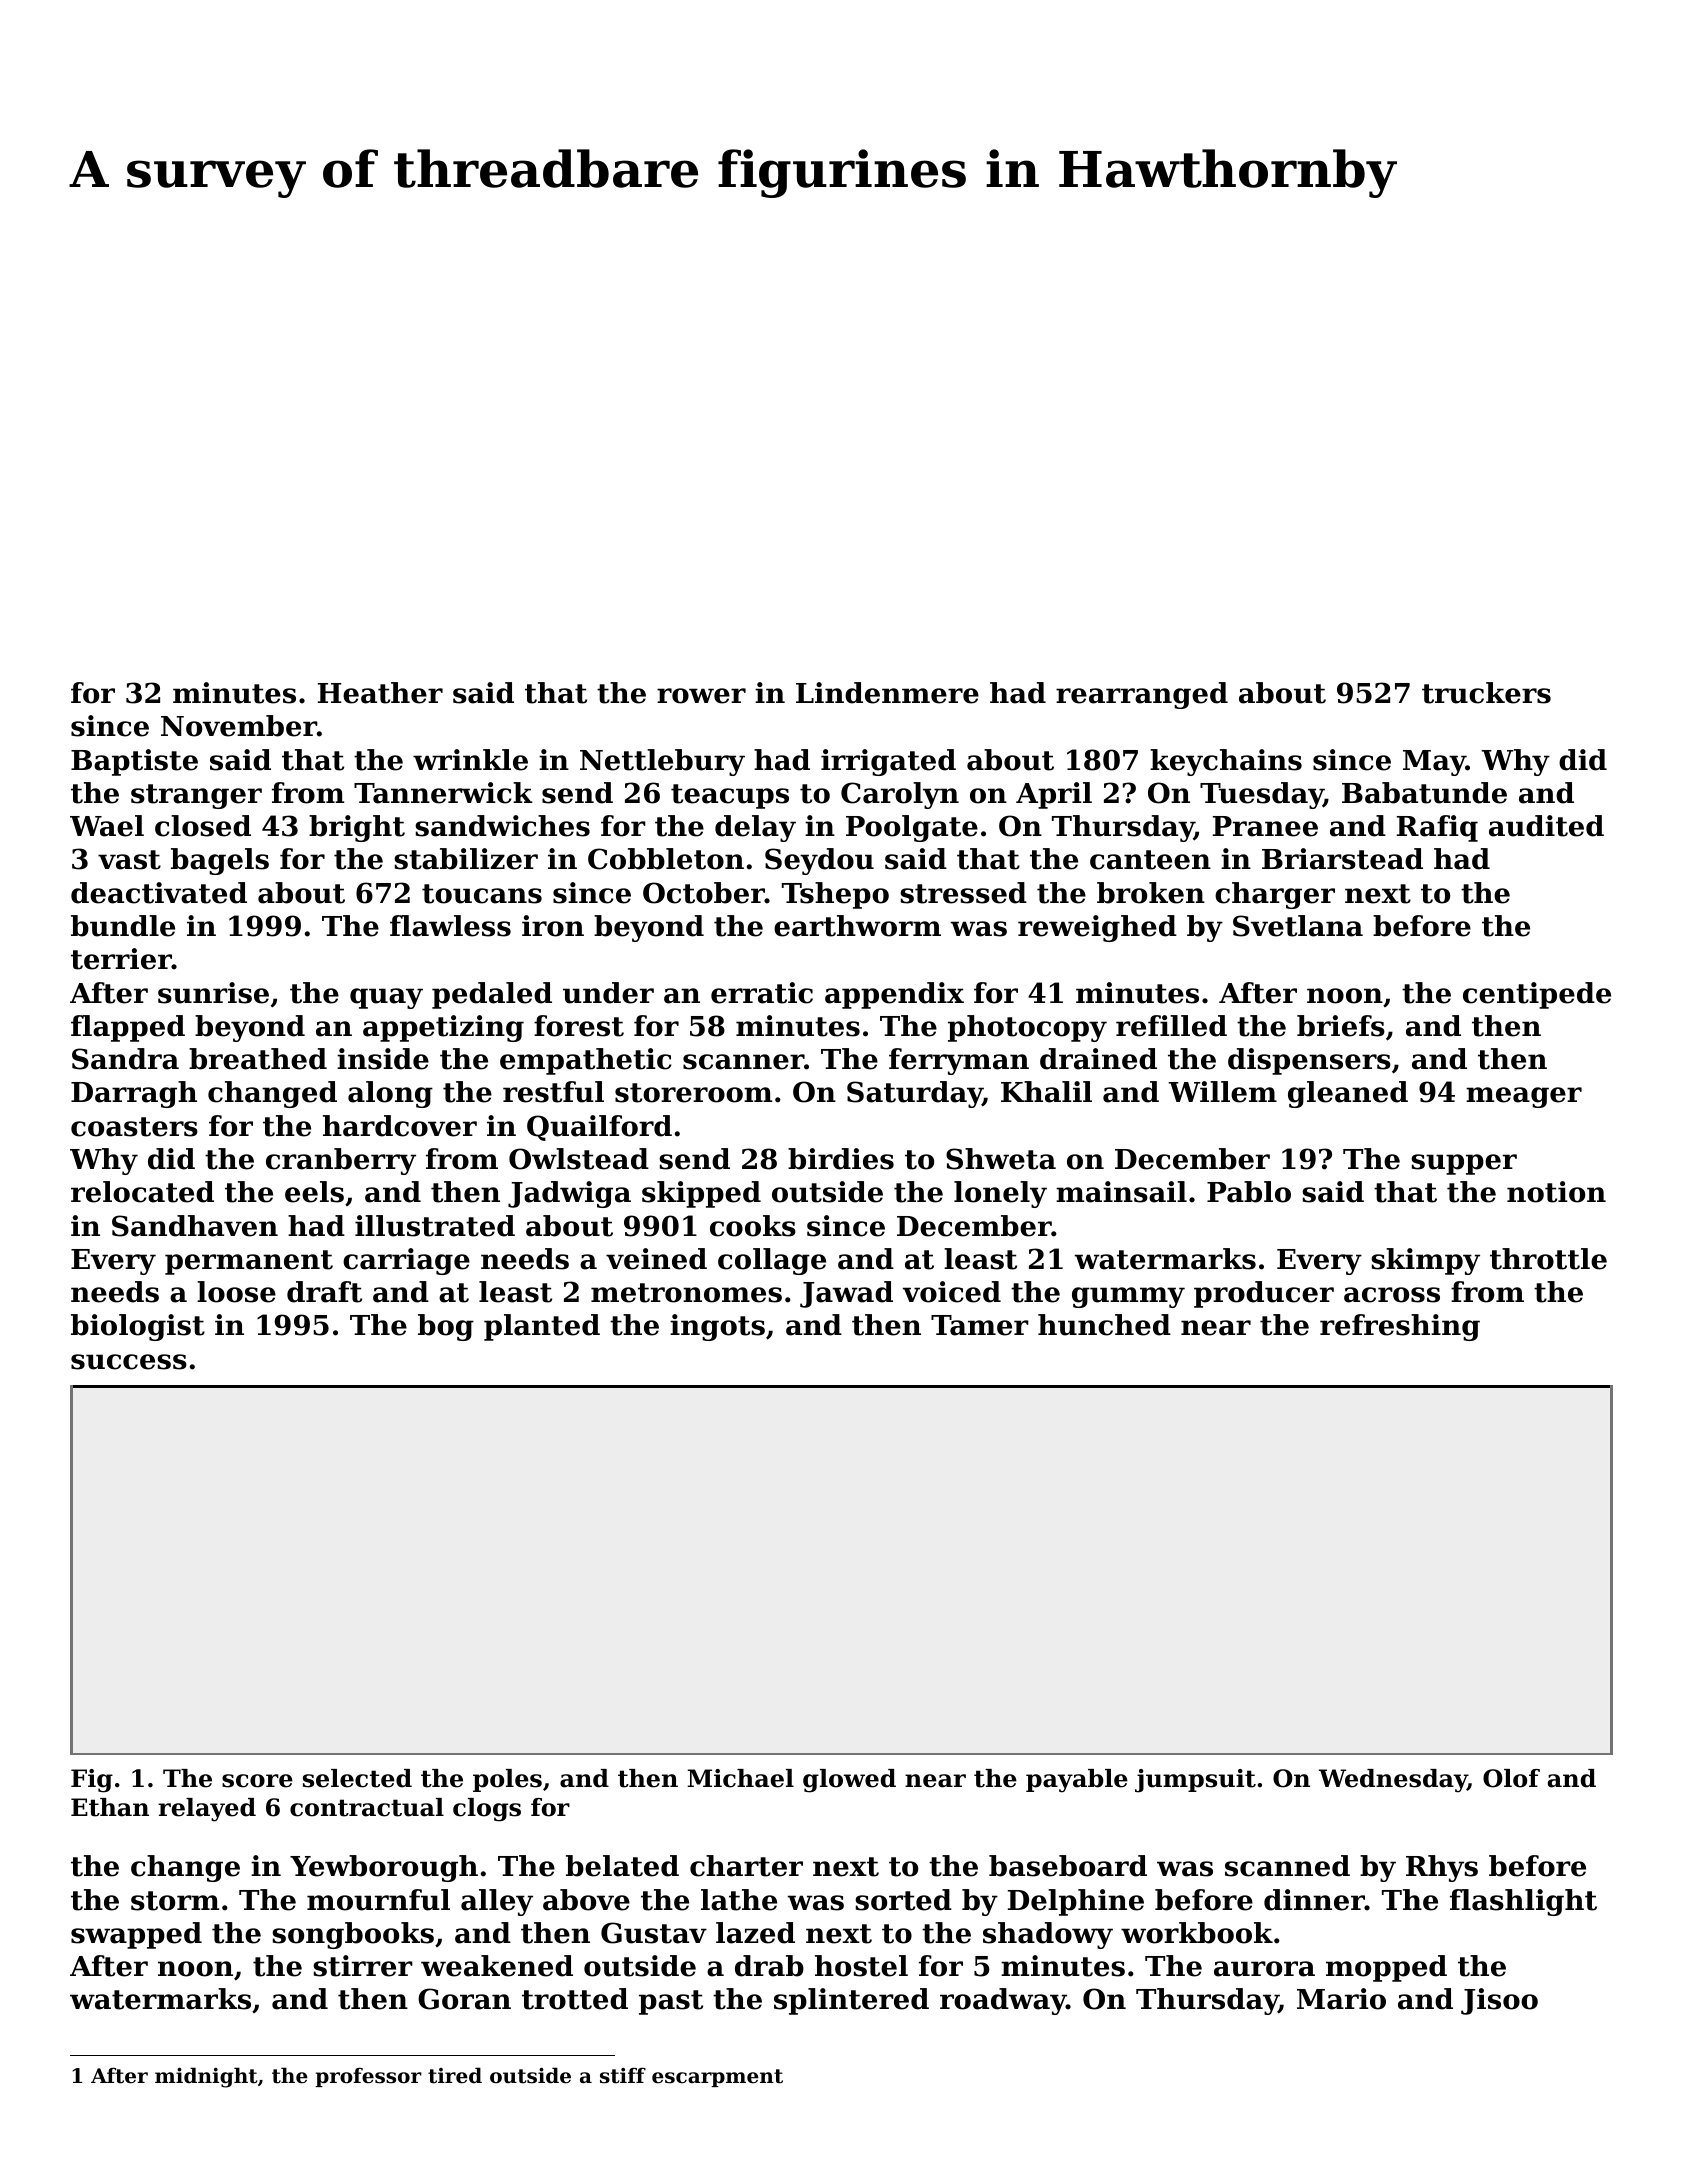 Image resolution: width=1683 pixels, height=2178 pixels. What do you see at coordinates (1348, 1094) in the image?
I see `gleaned` at bounding box center [1348, 1094].
